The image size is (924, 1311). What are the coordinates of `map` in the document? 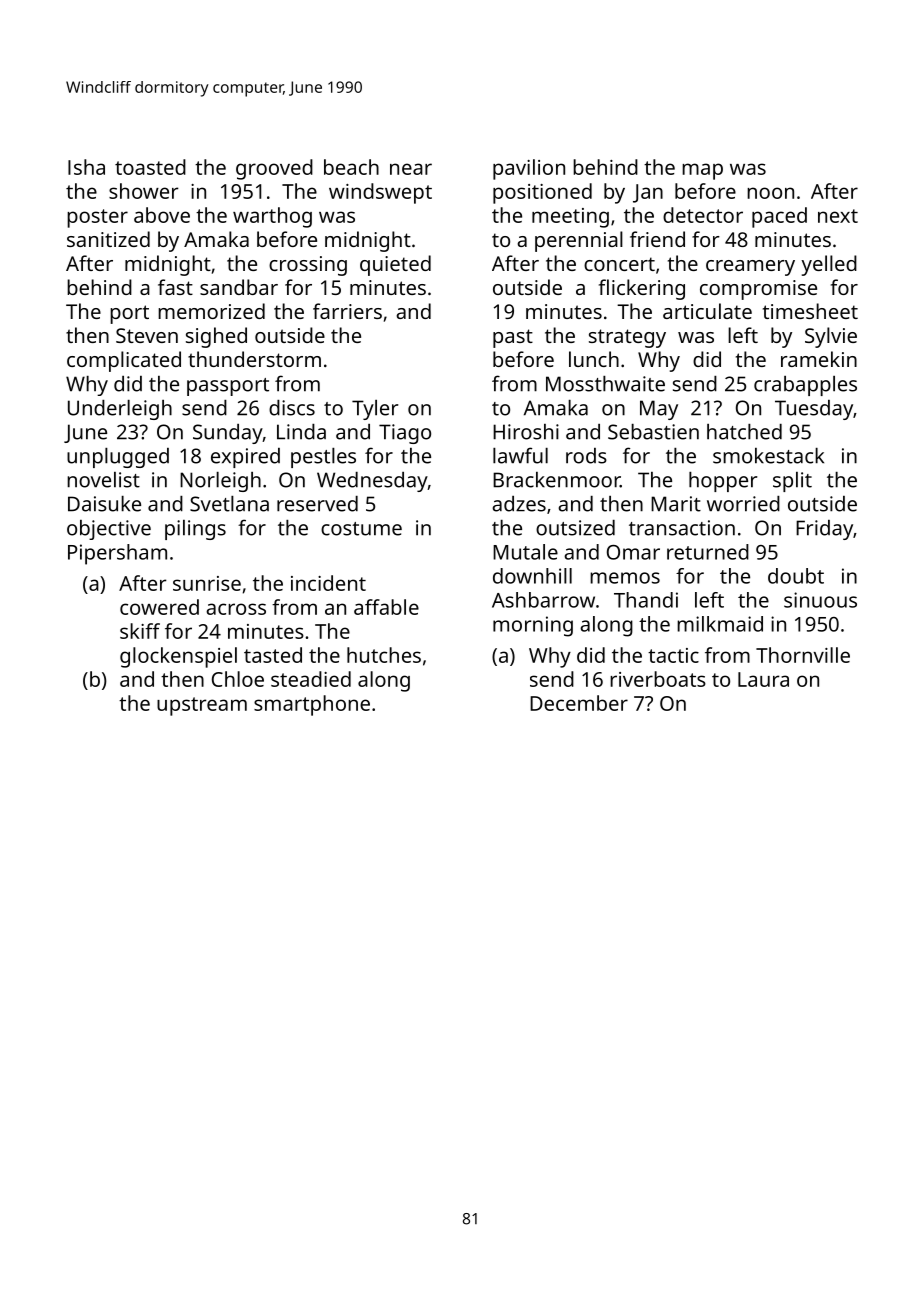 It's located at (702, 171).
